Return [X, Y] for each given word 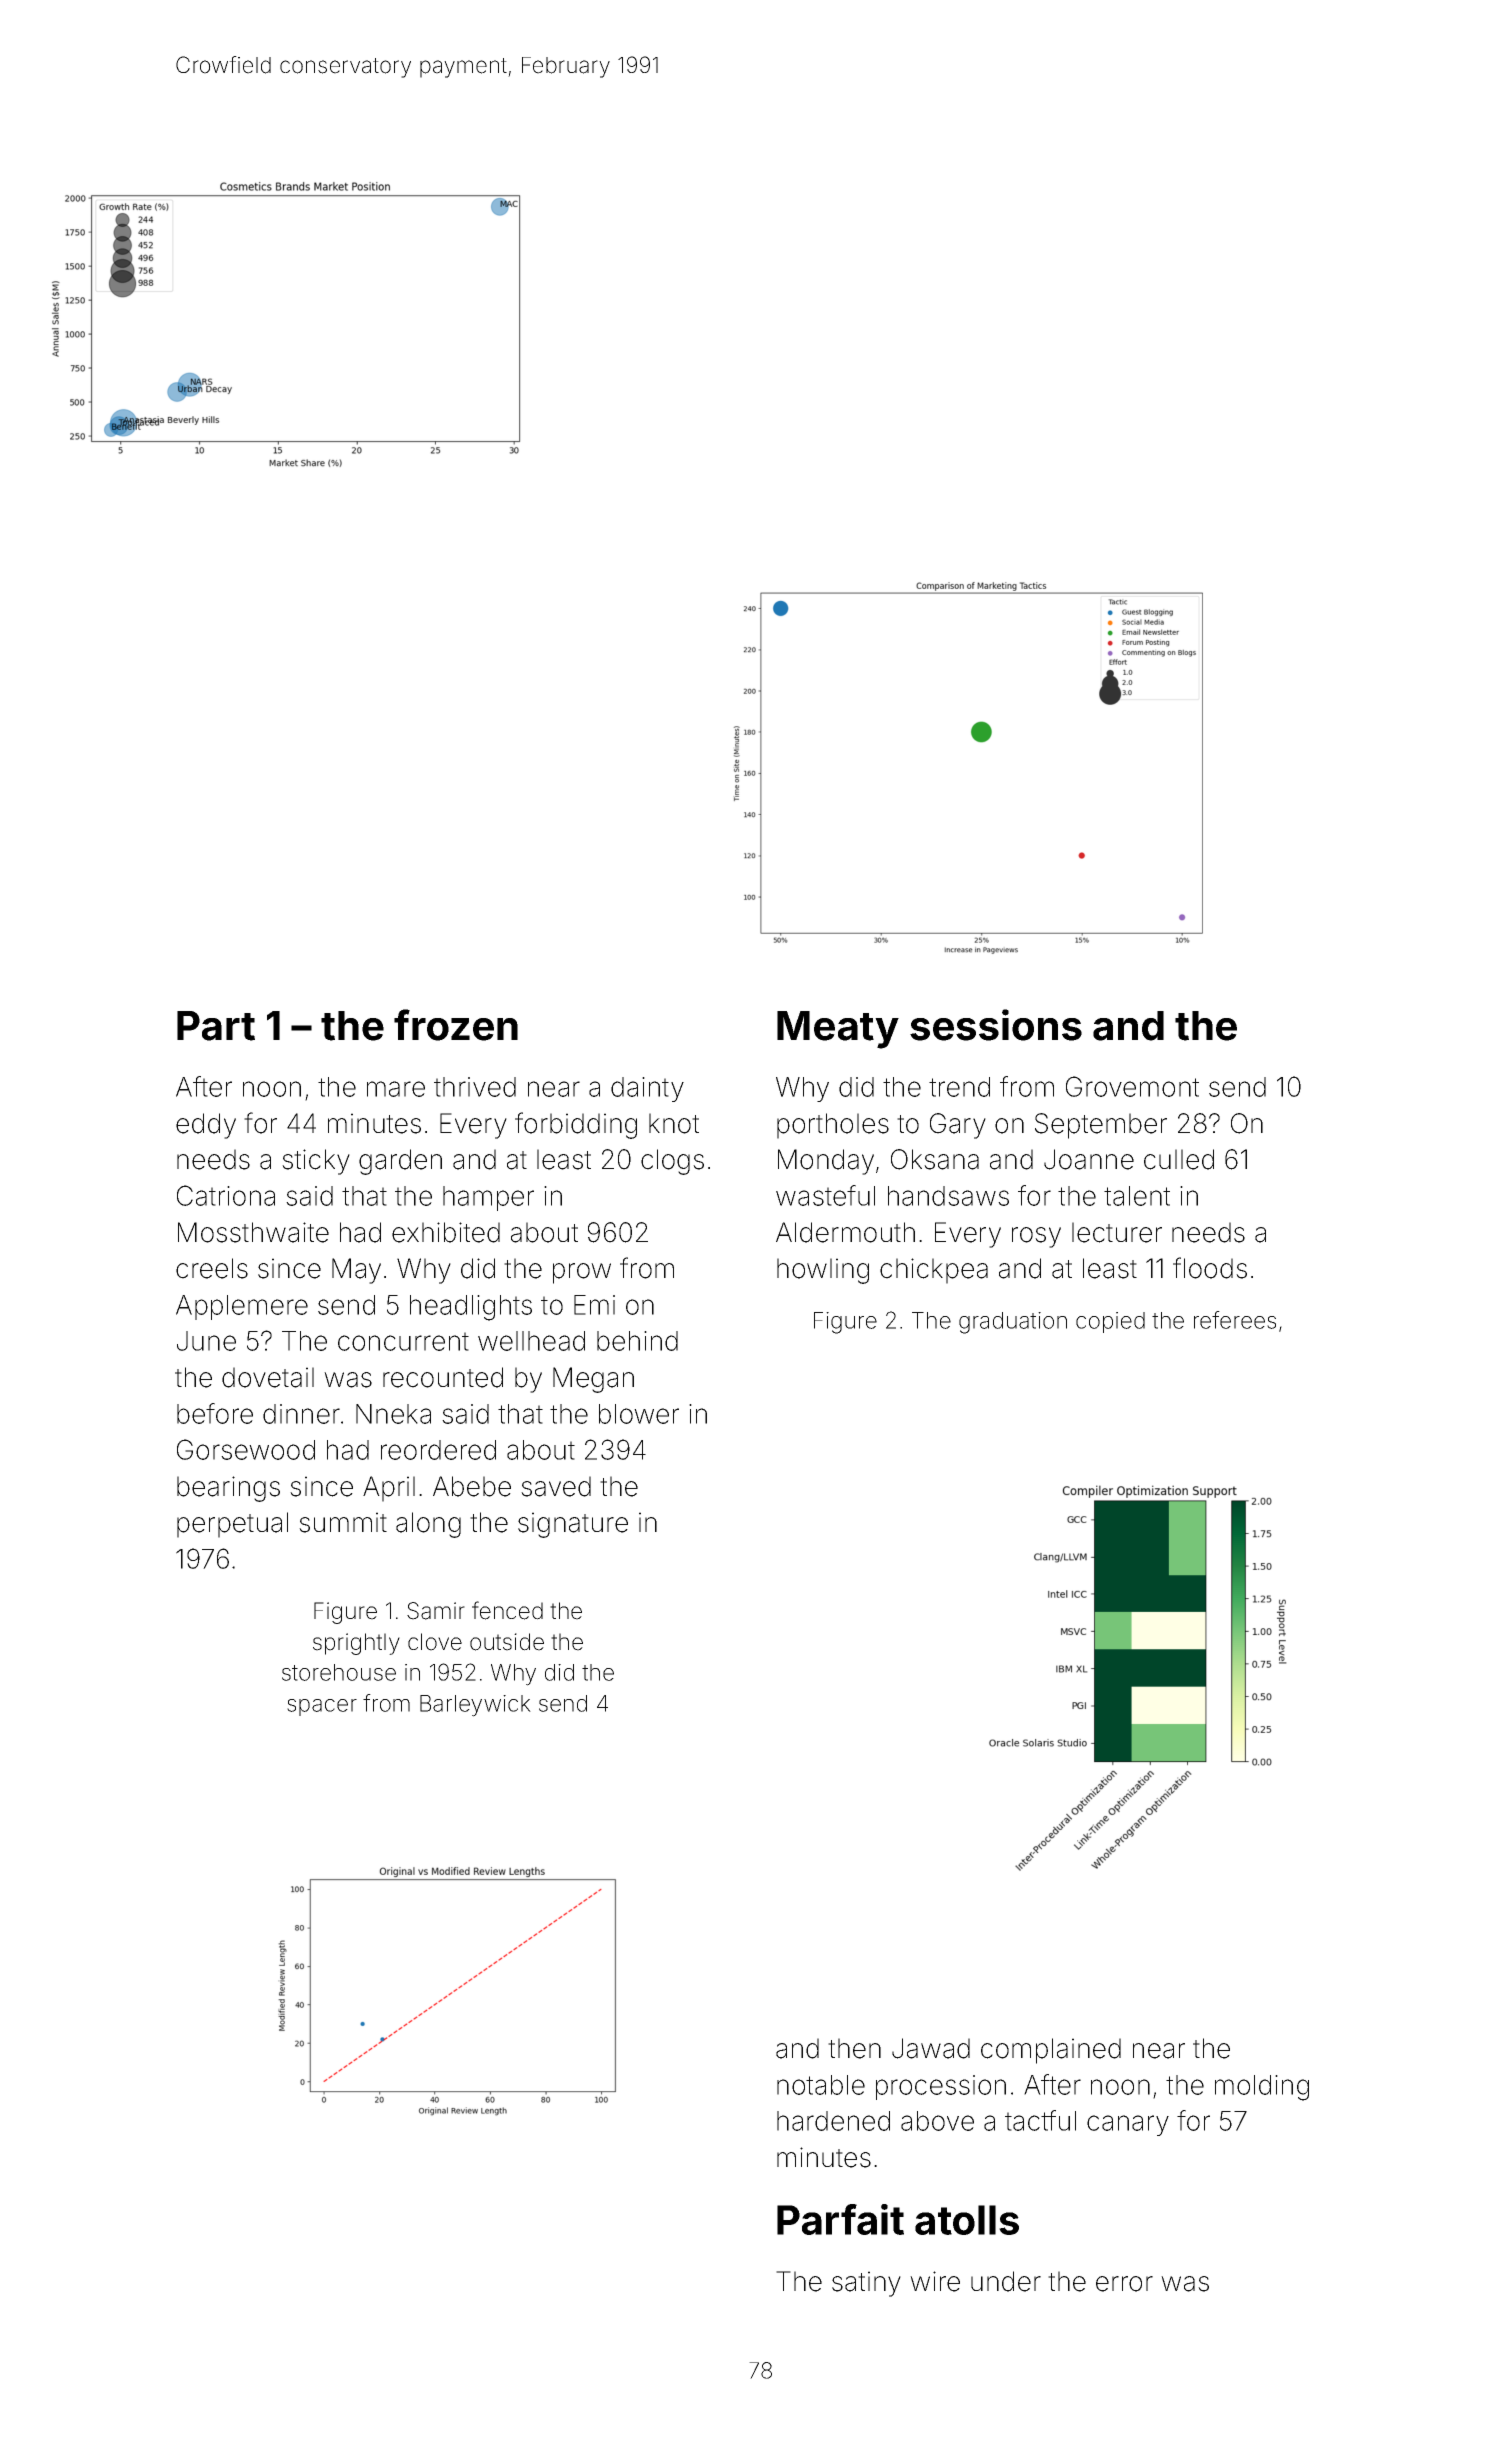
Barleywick [475, 1706]
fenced [507, 1610]
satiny [866, 2284]
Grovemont [1132, 1086]
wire [935, 2281]
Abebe [472, 1486]
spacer [322, 1707]
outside [507, 1642]
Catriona [226, 1195]
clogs [672, 1162]
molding [1262, 2088]
